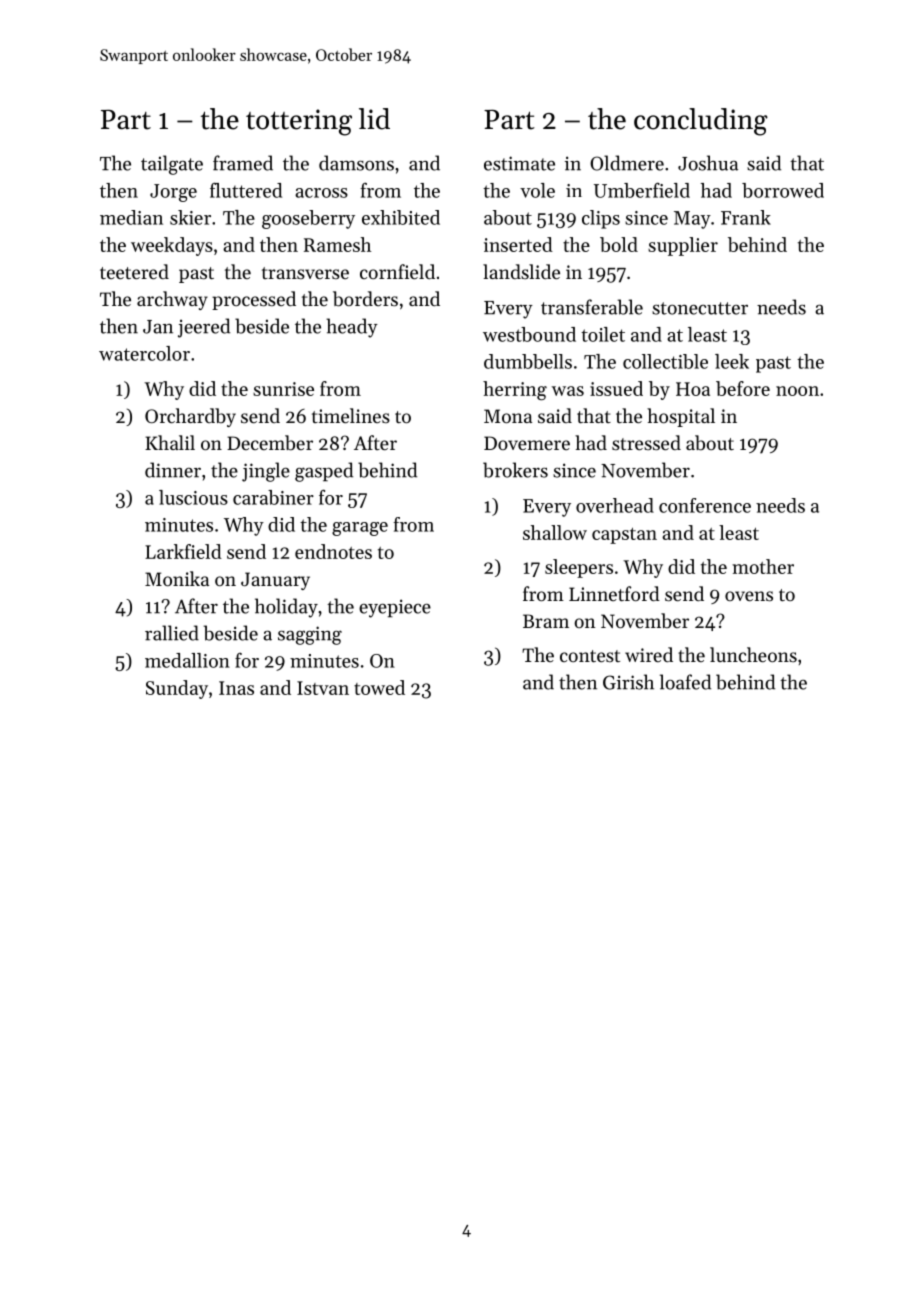 The width and height of the screenshot is (924, 1311). What do you see at coordinates (183, 551) in the screenshot?
I see `Larkfield` at bounding box center [183, 551].
